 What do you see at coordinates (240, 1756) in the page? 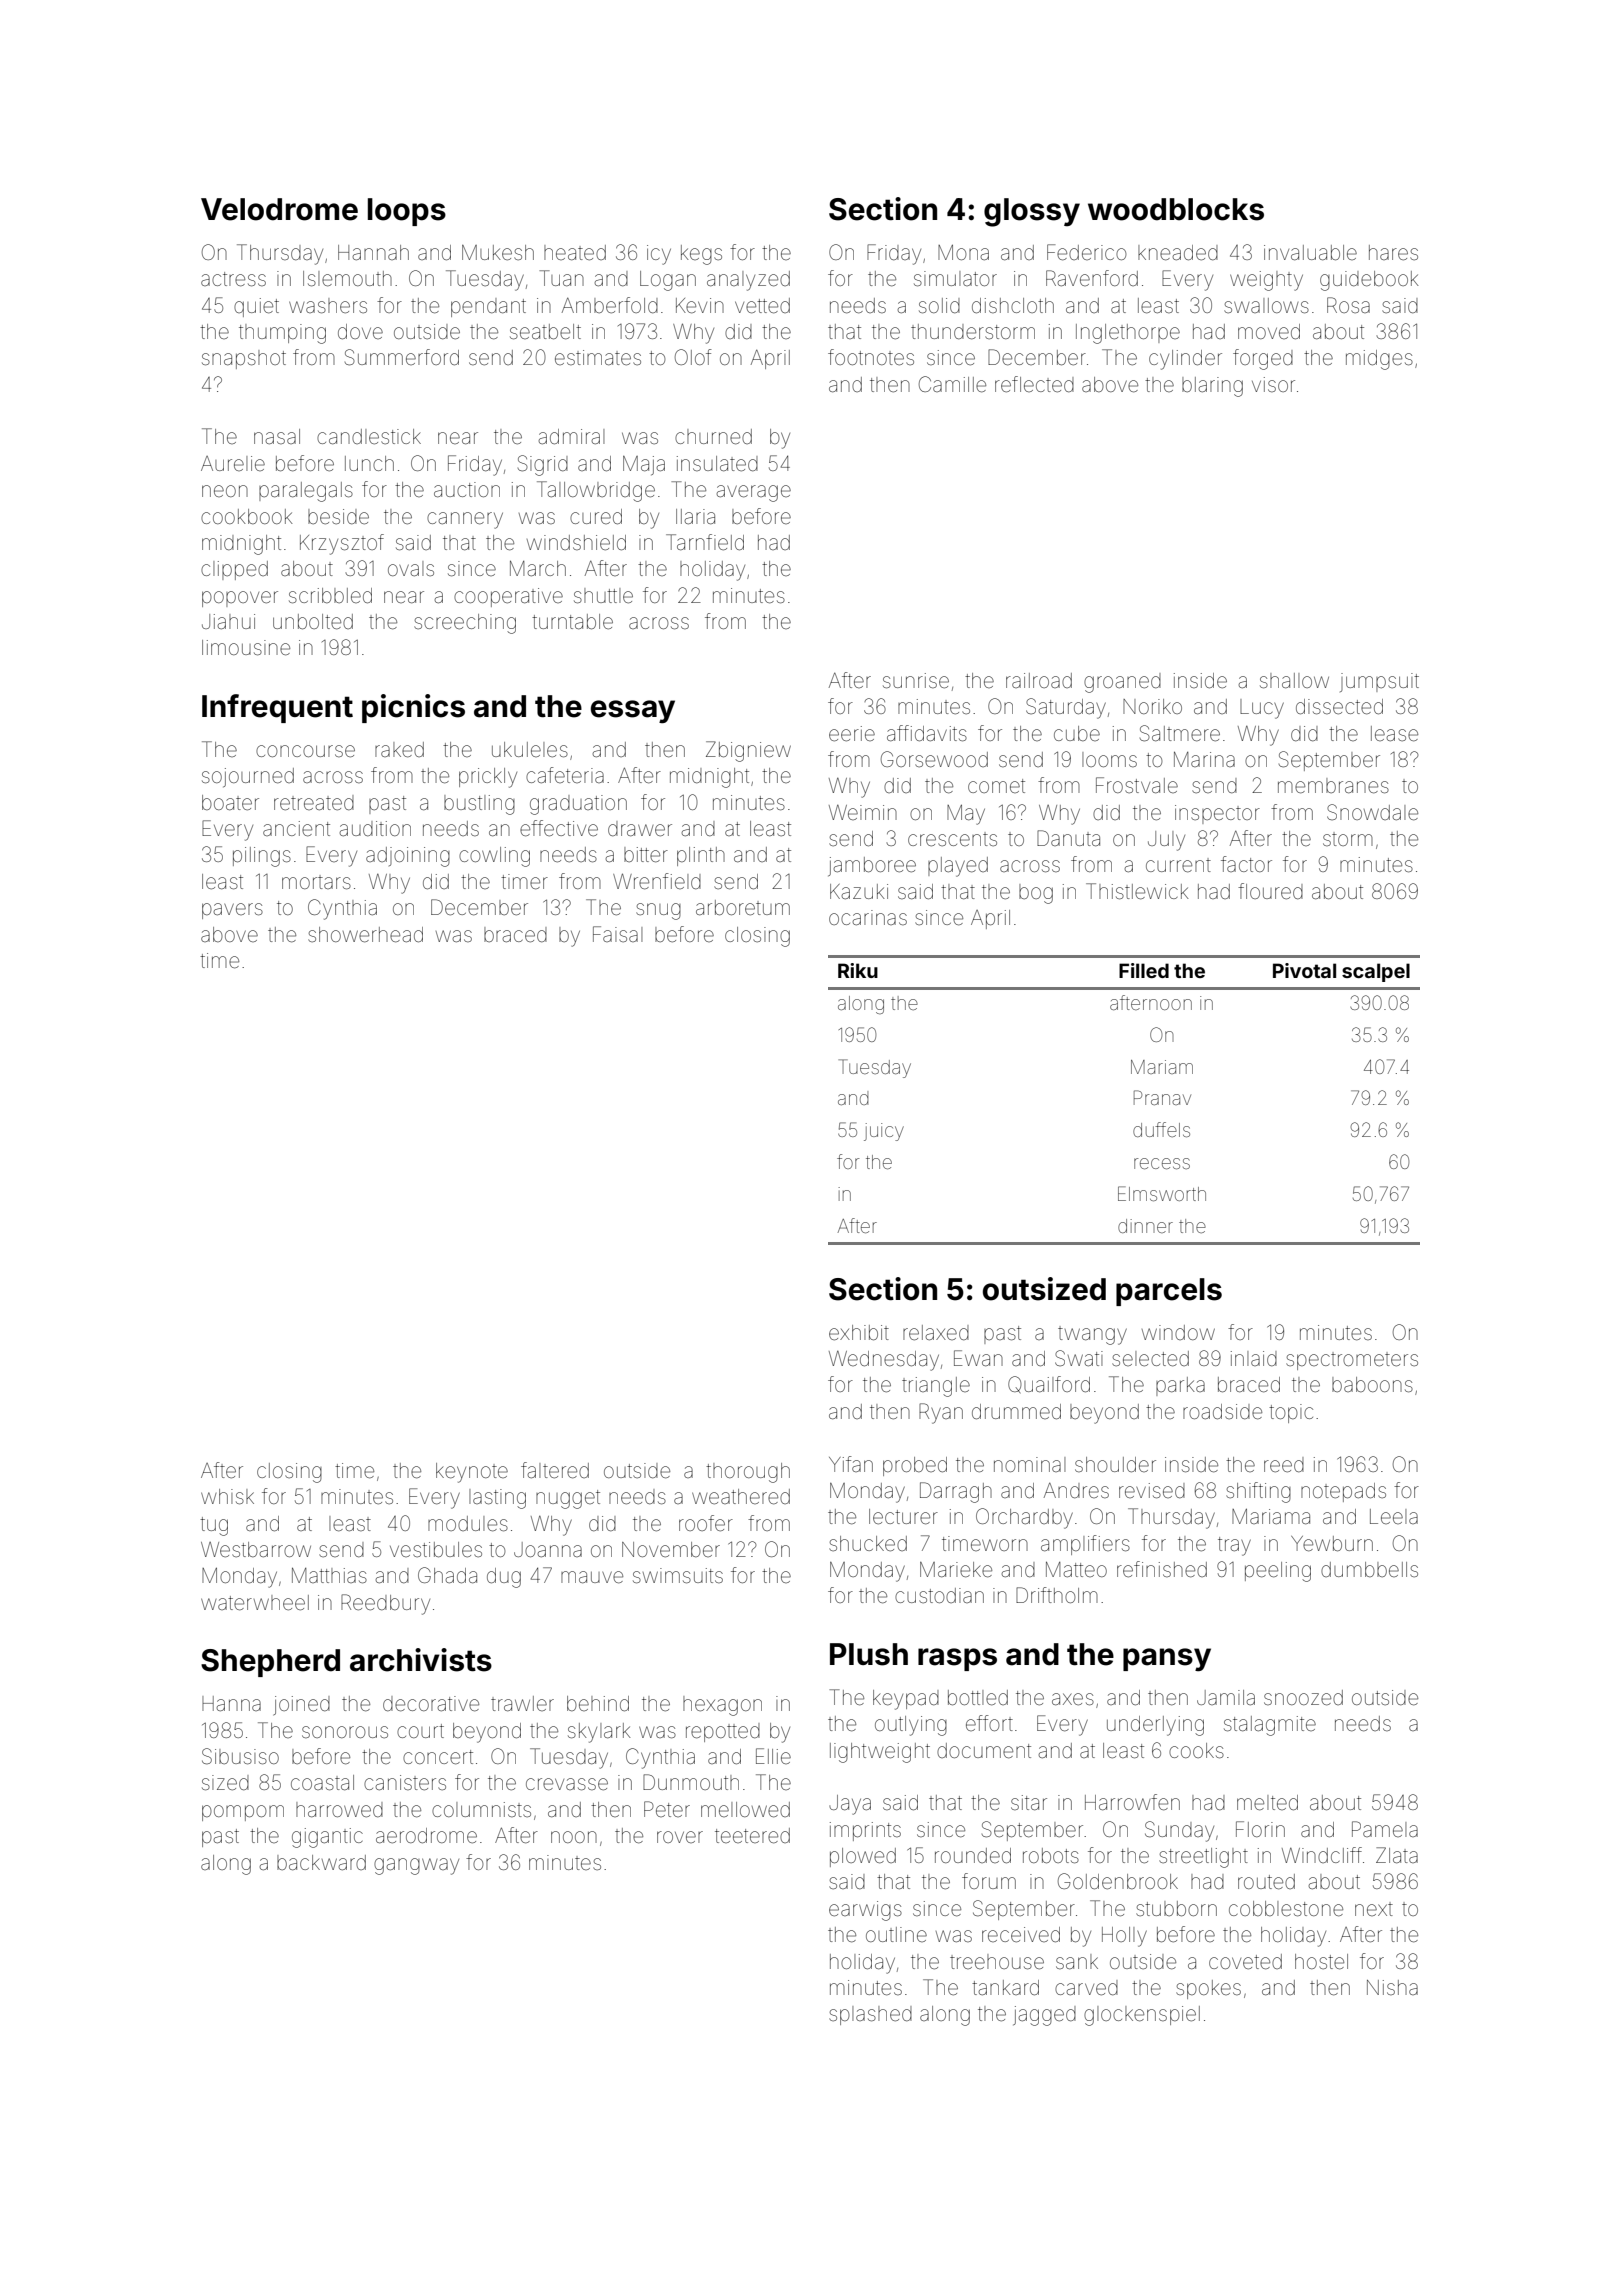
I see `Sibusiso` at bounding box center [240, 1756].
